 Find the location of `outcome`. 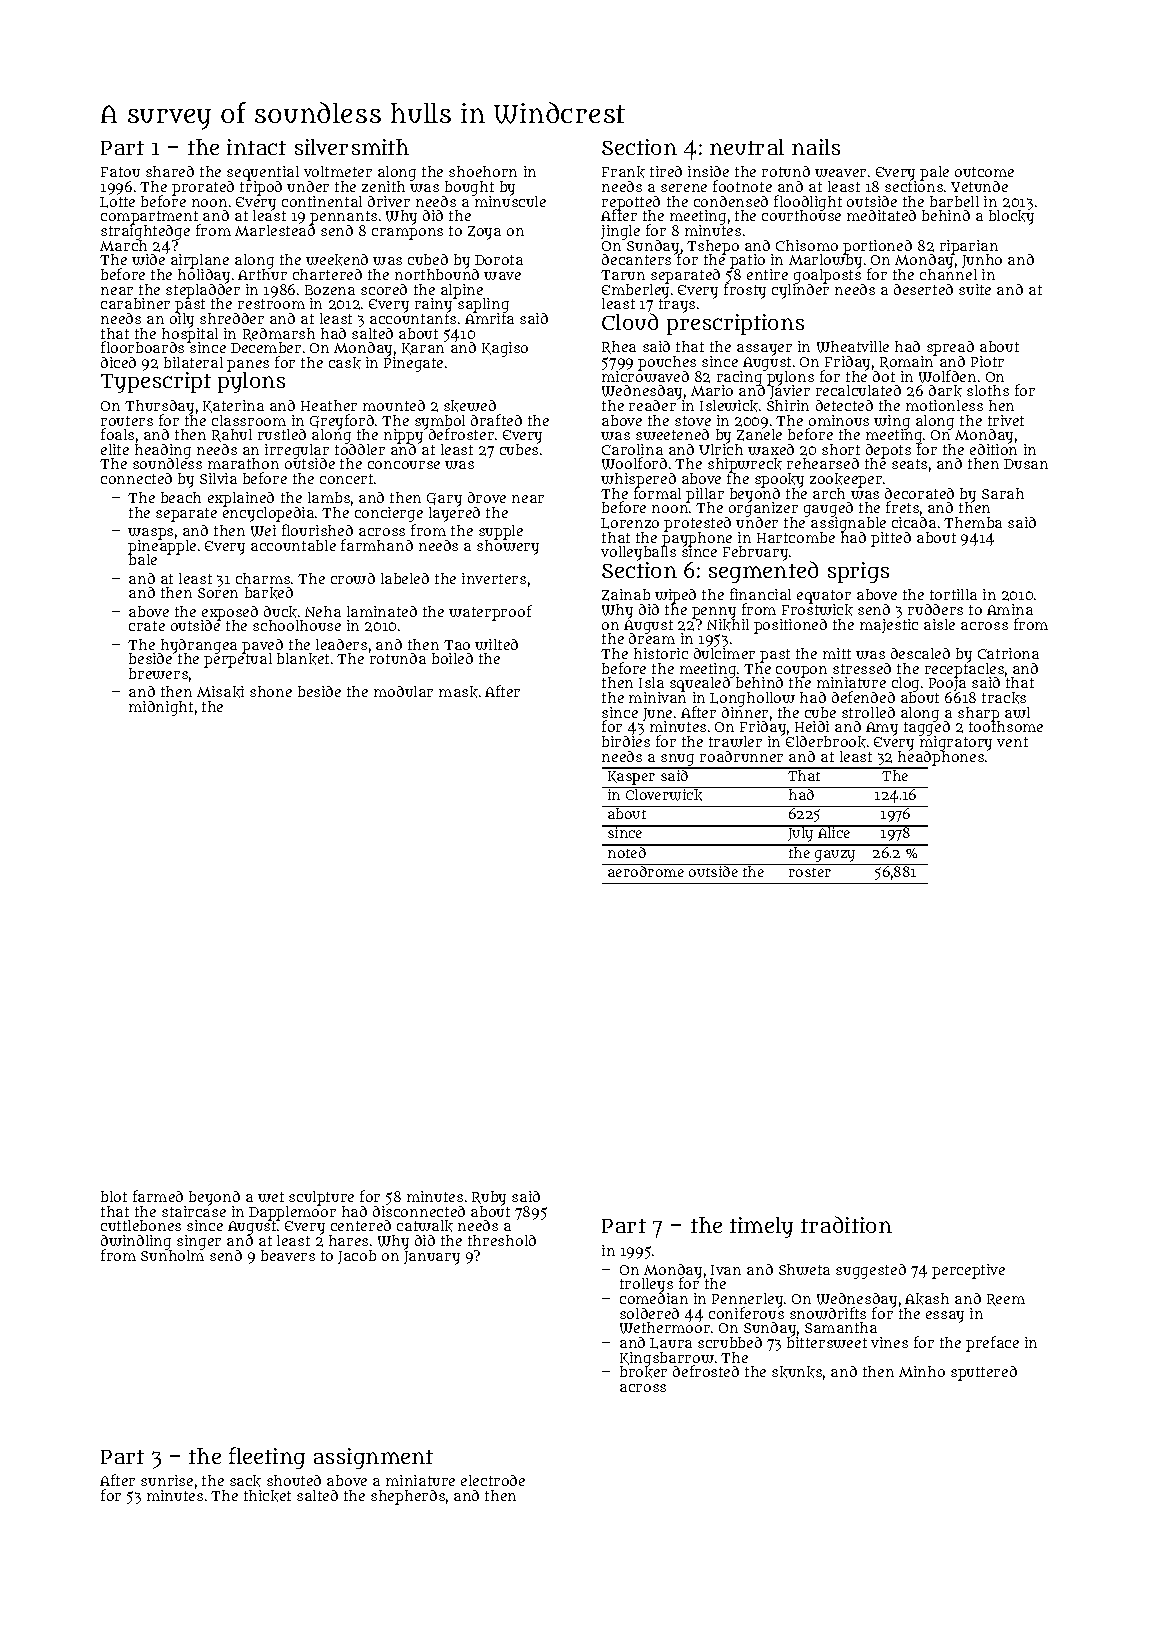

outcome is located at coordinates (984, 172).
